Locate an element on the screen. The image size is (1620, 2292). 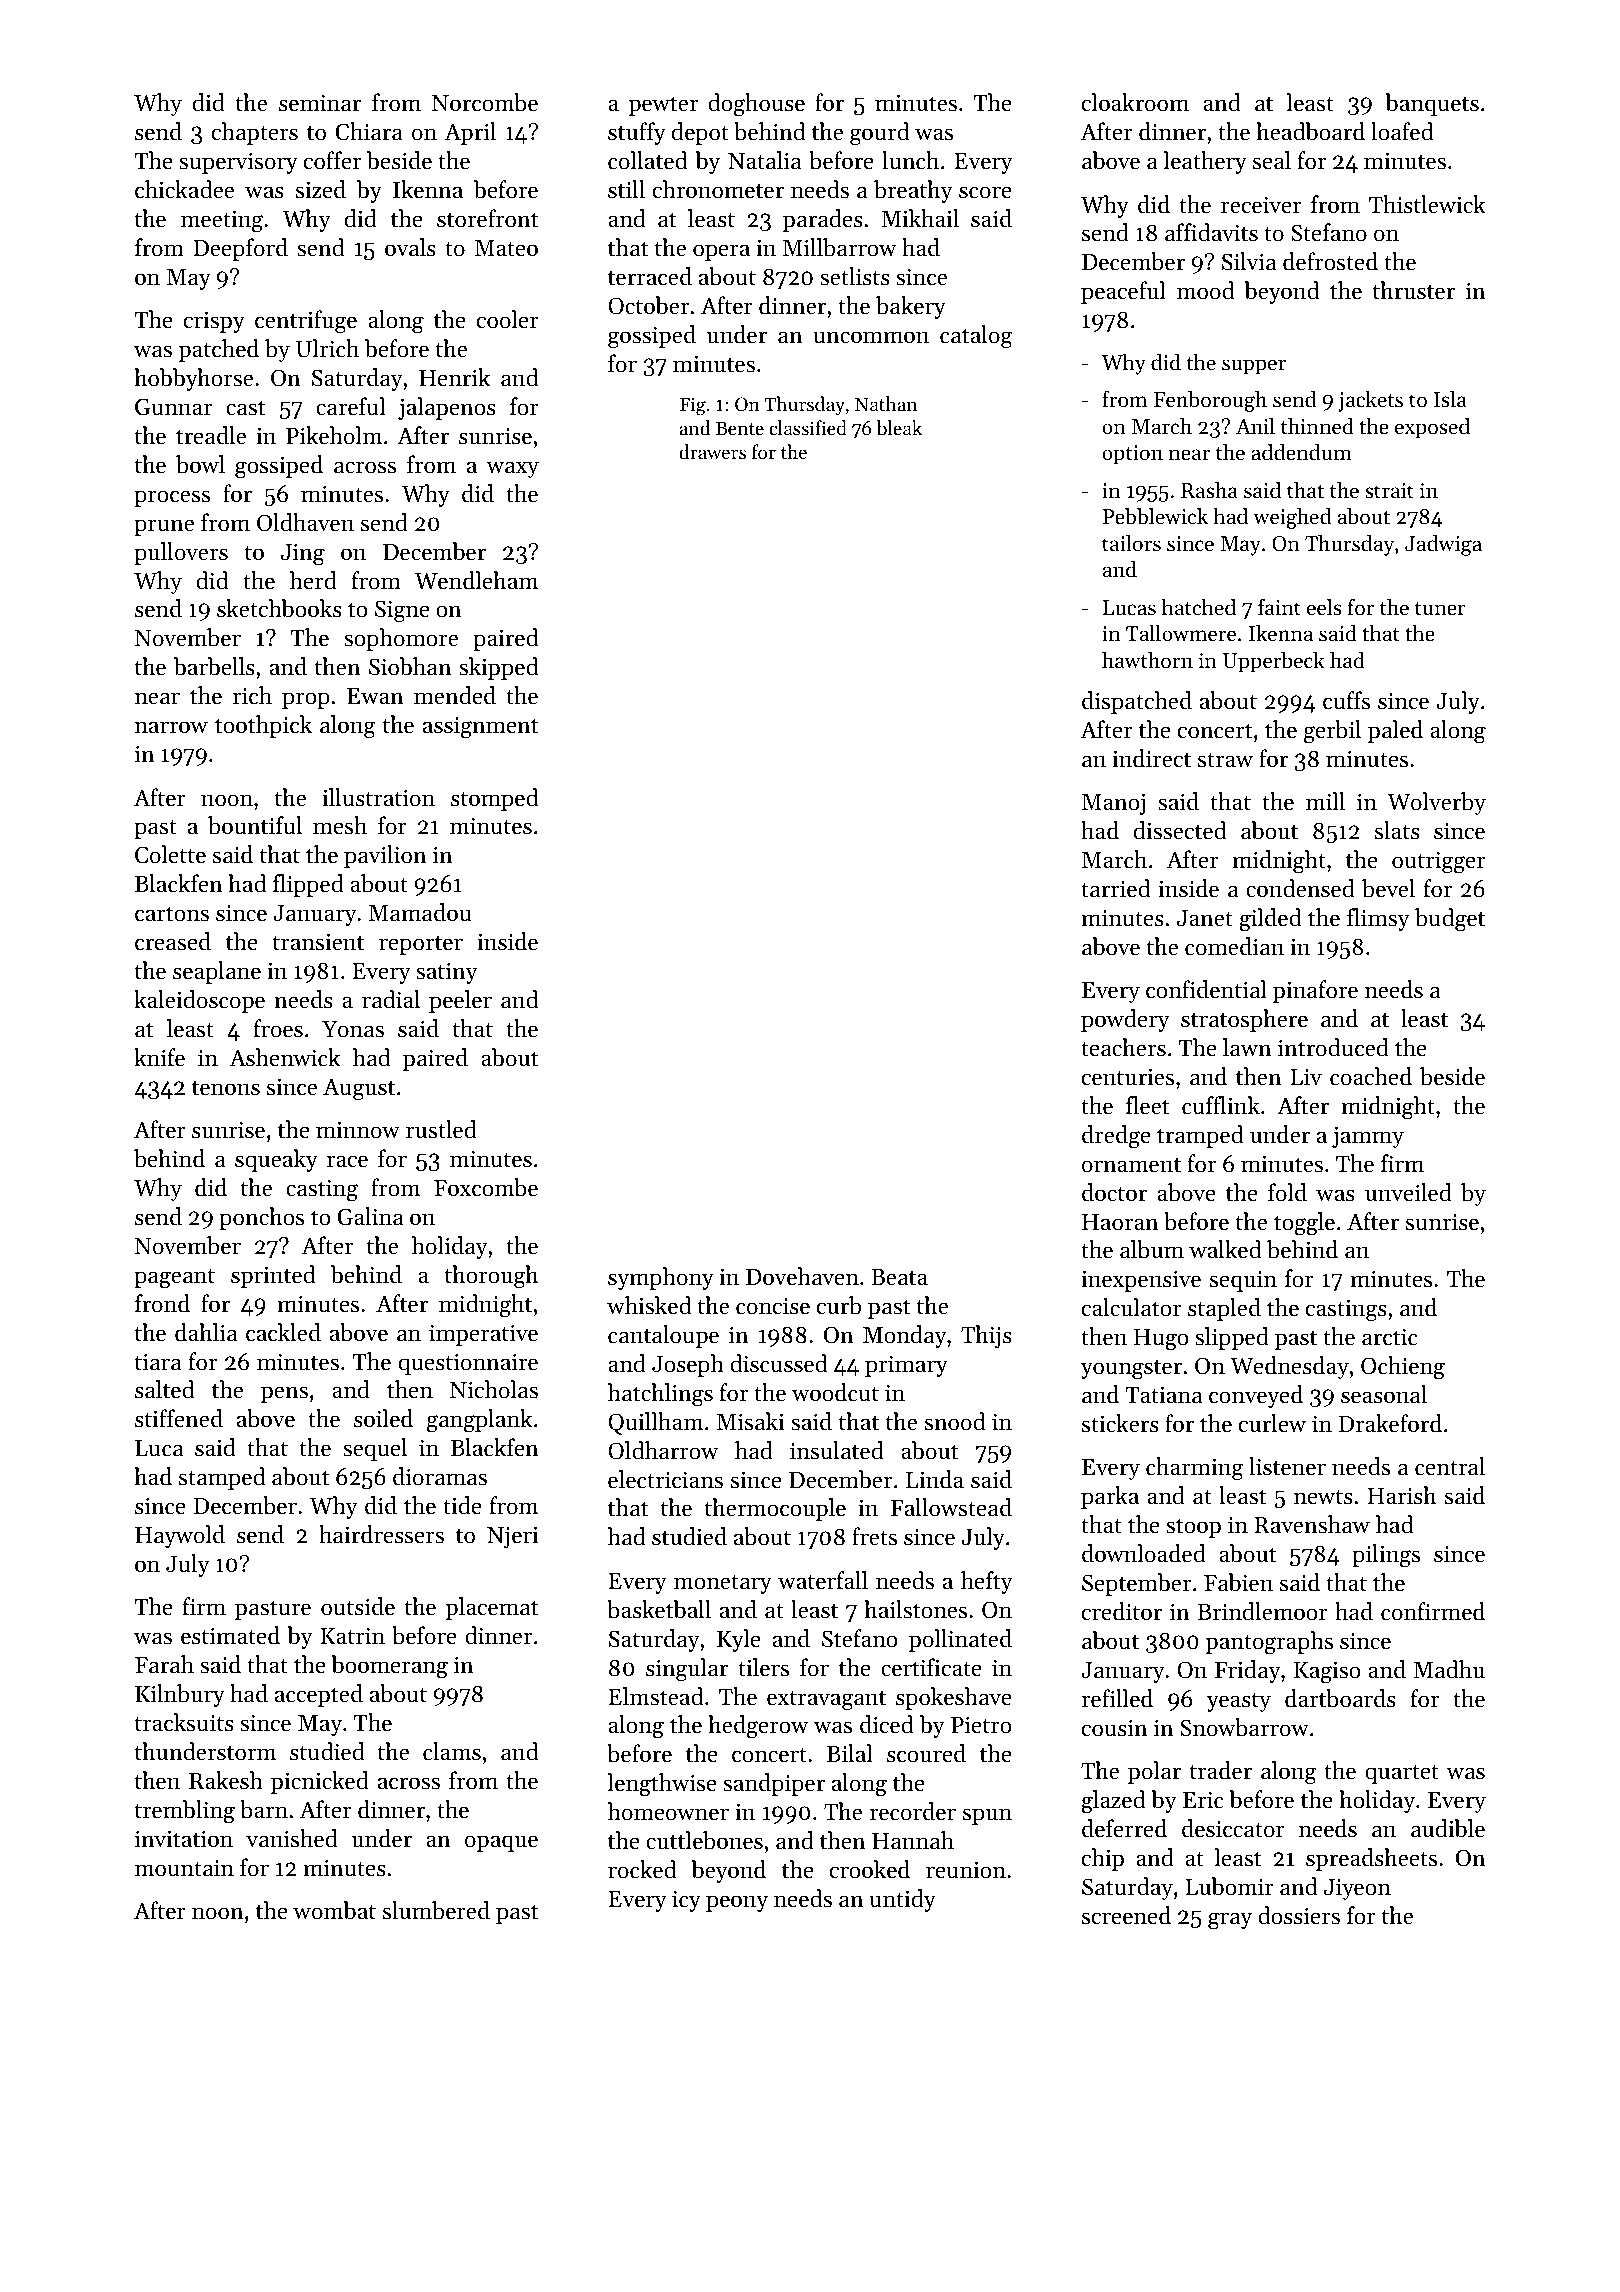
Isla is located at coordinates (1450, 399).
